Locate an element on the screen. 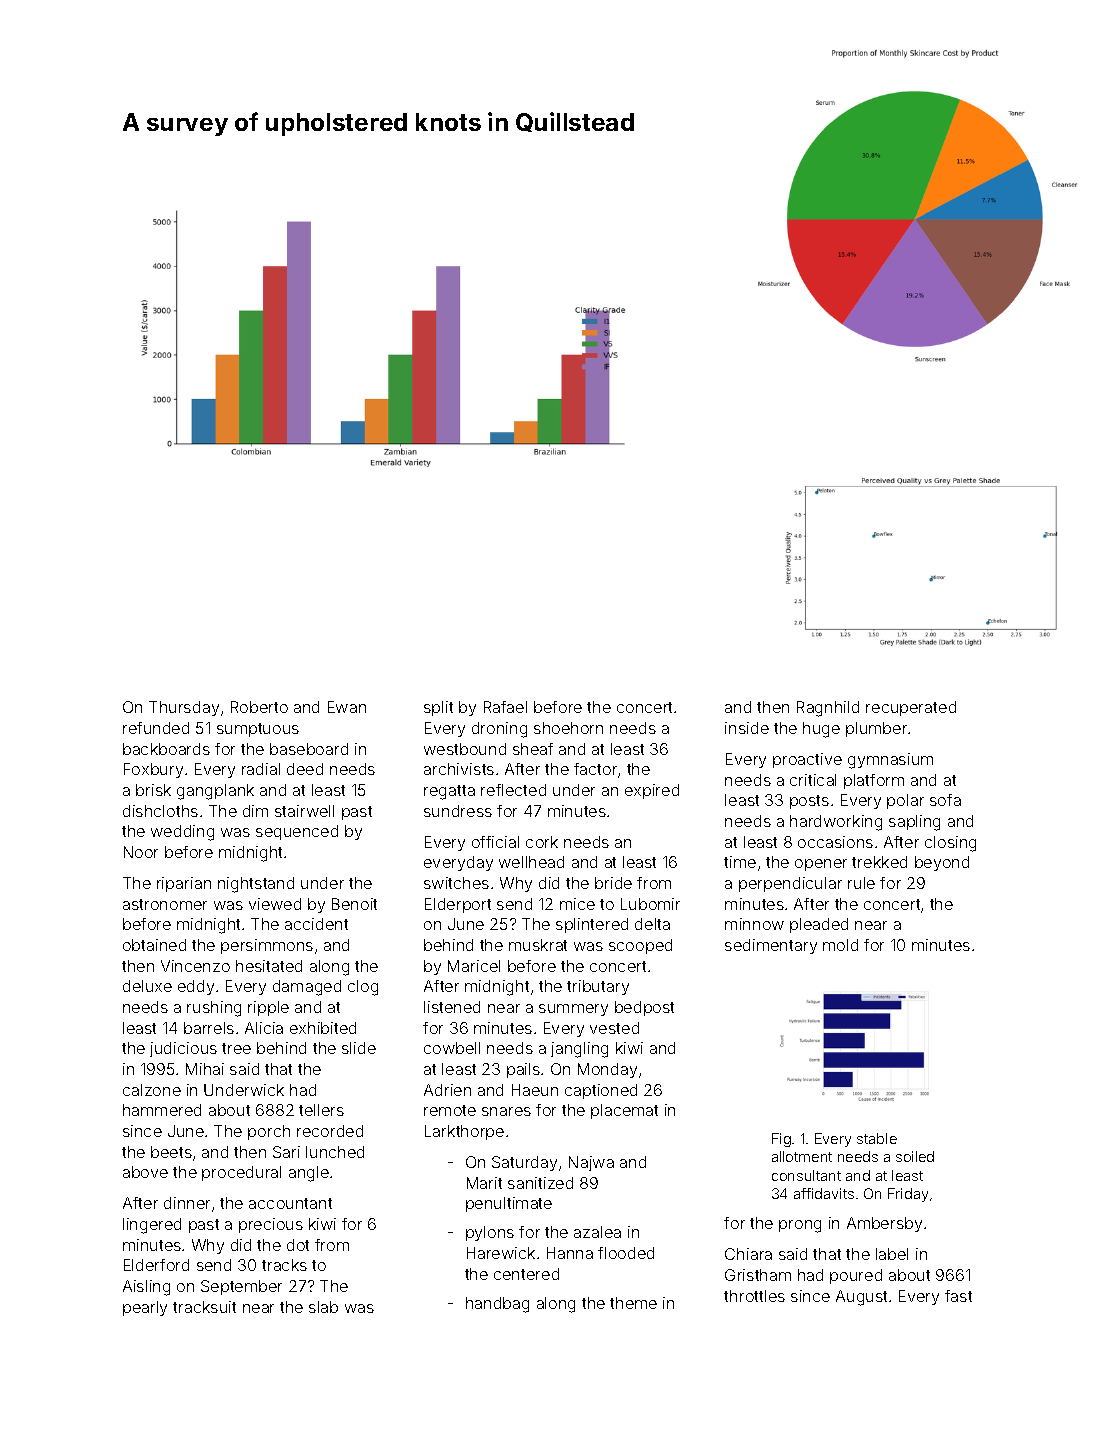 Image resolution: width=1106 pixels, height=1432 pixels. slab is located at coordinates (323, 1307).
